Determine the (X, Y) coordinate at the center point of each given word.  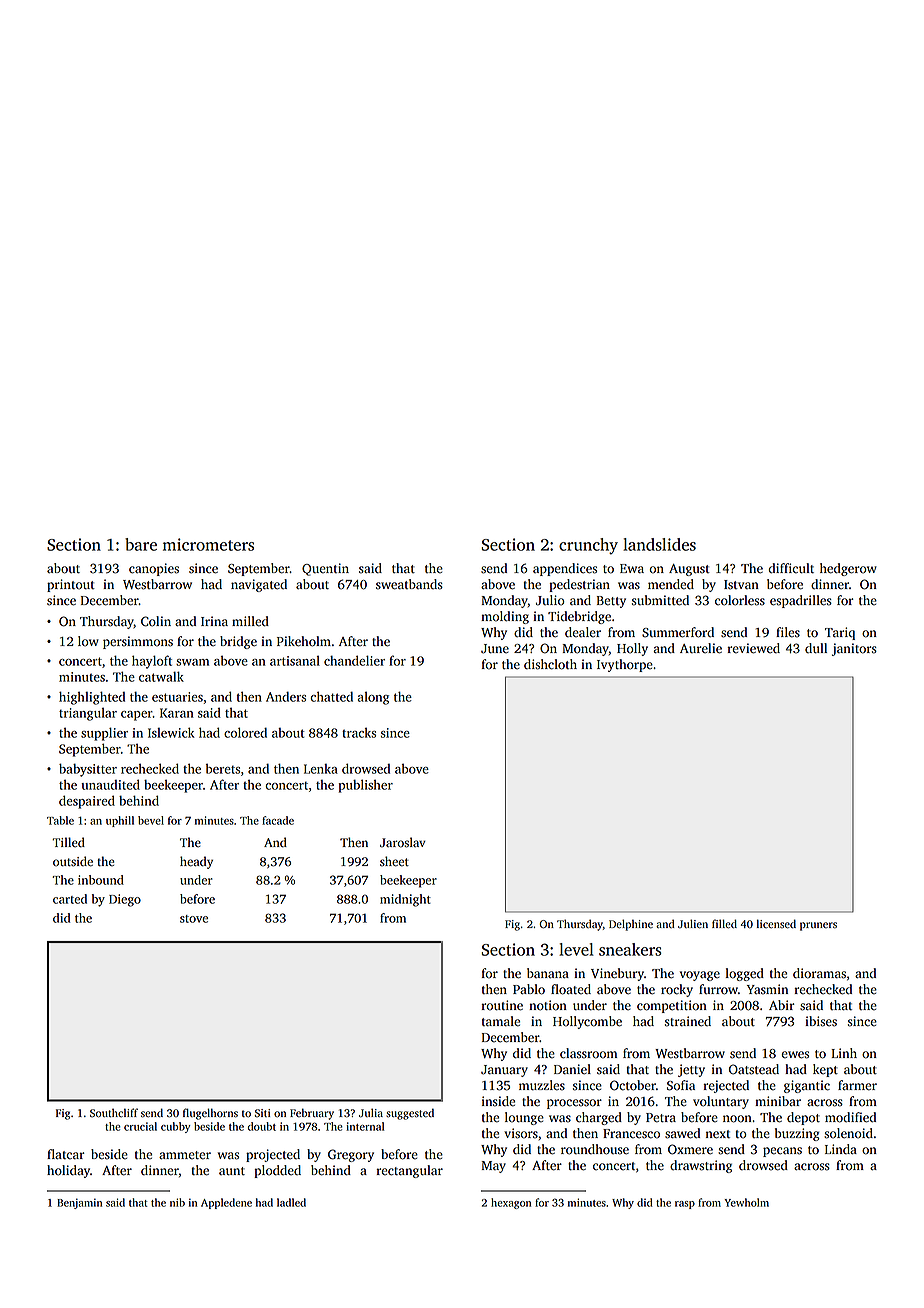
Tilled (68, 842)
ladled (291, 1202)
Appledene (226, 1203)
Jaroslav (403, 842)
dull (816, 648)
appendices (565, 569)
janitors (854, 649)
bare (141, 544)
